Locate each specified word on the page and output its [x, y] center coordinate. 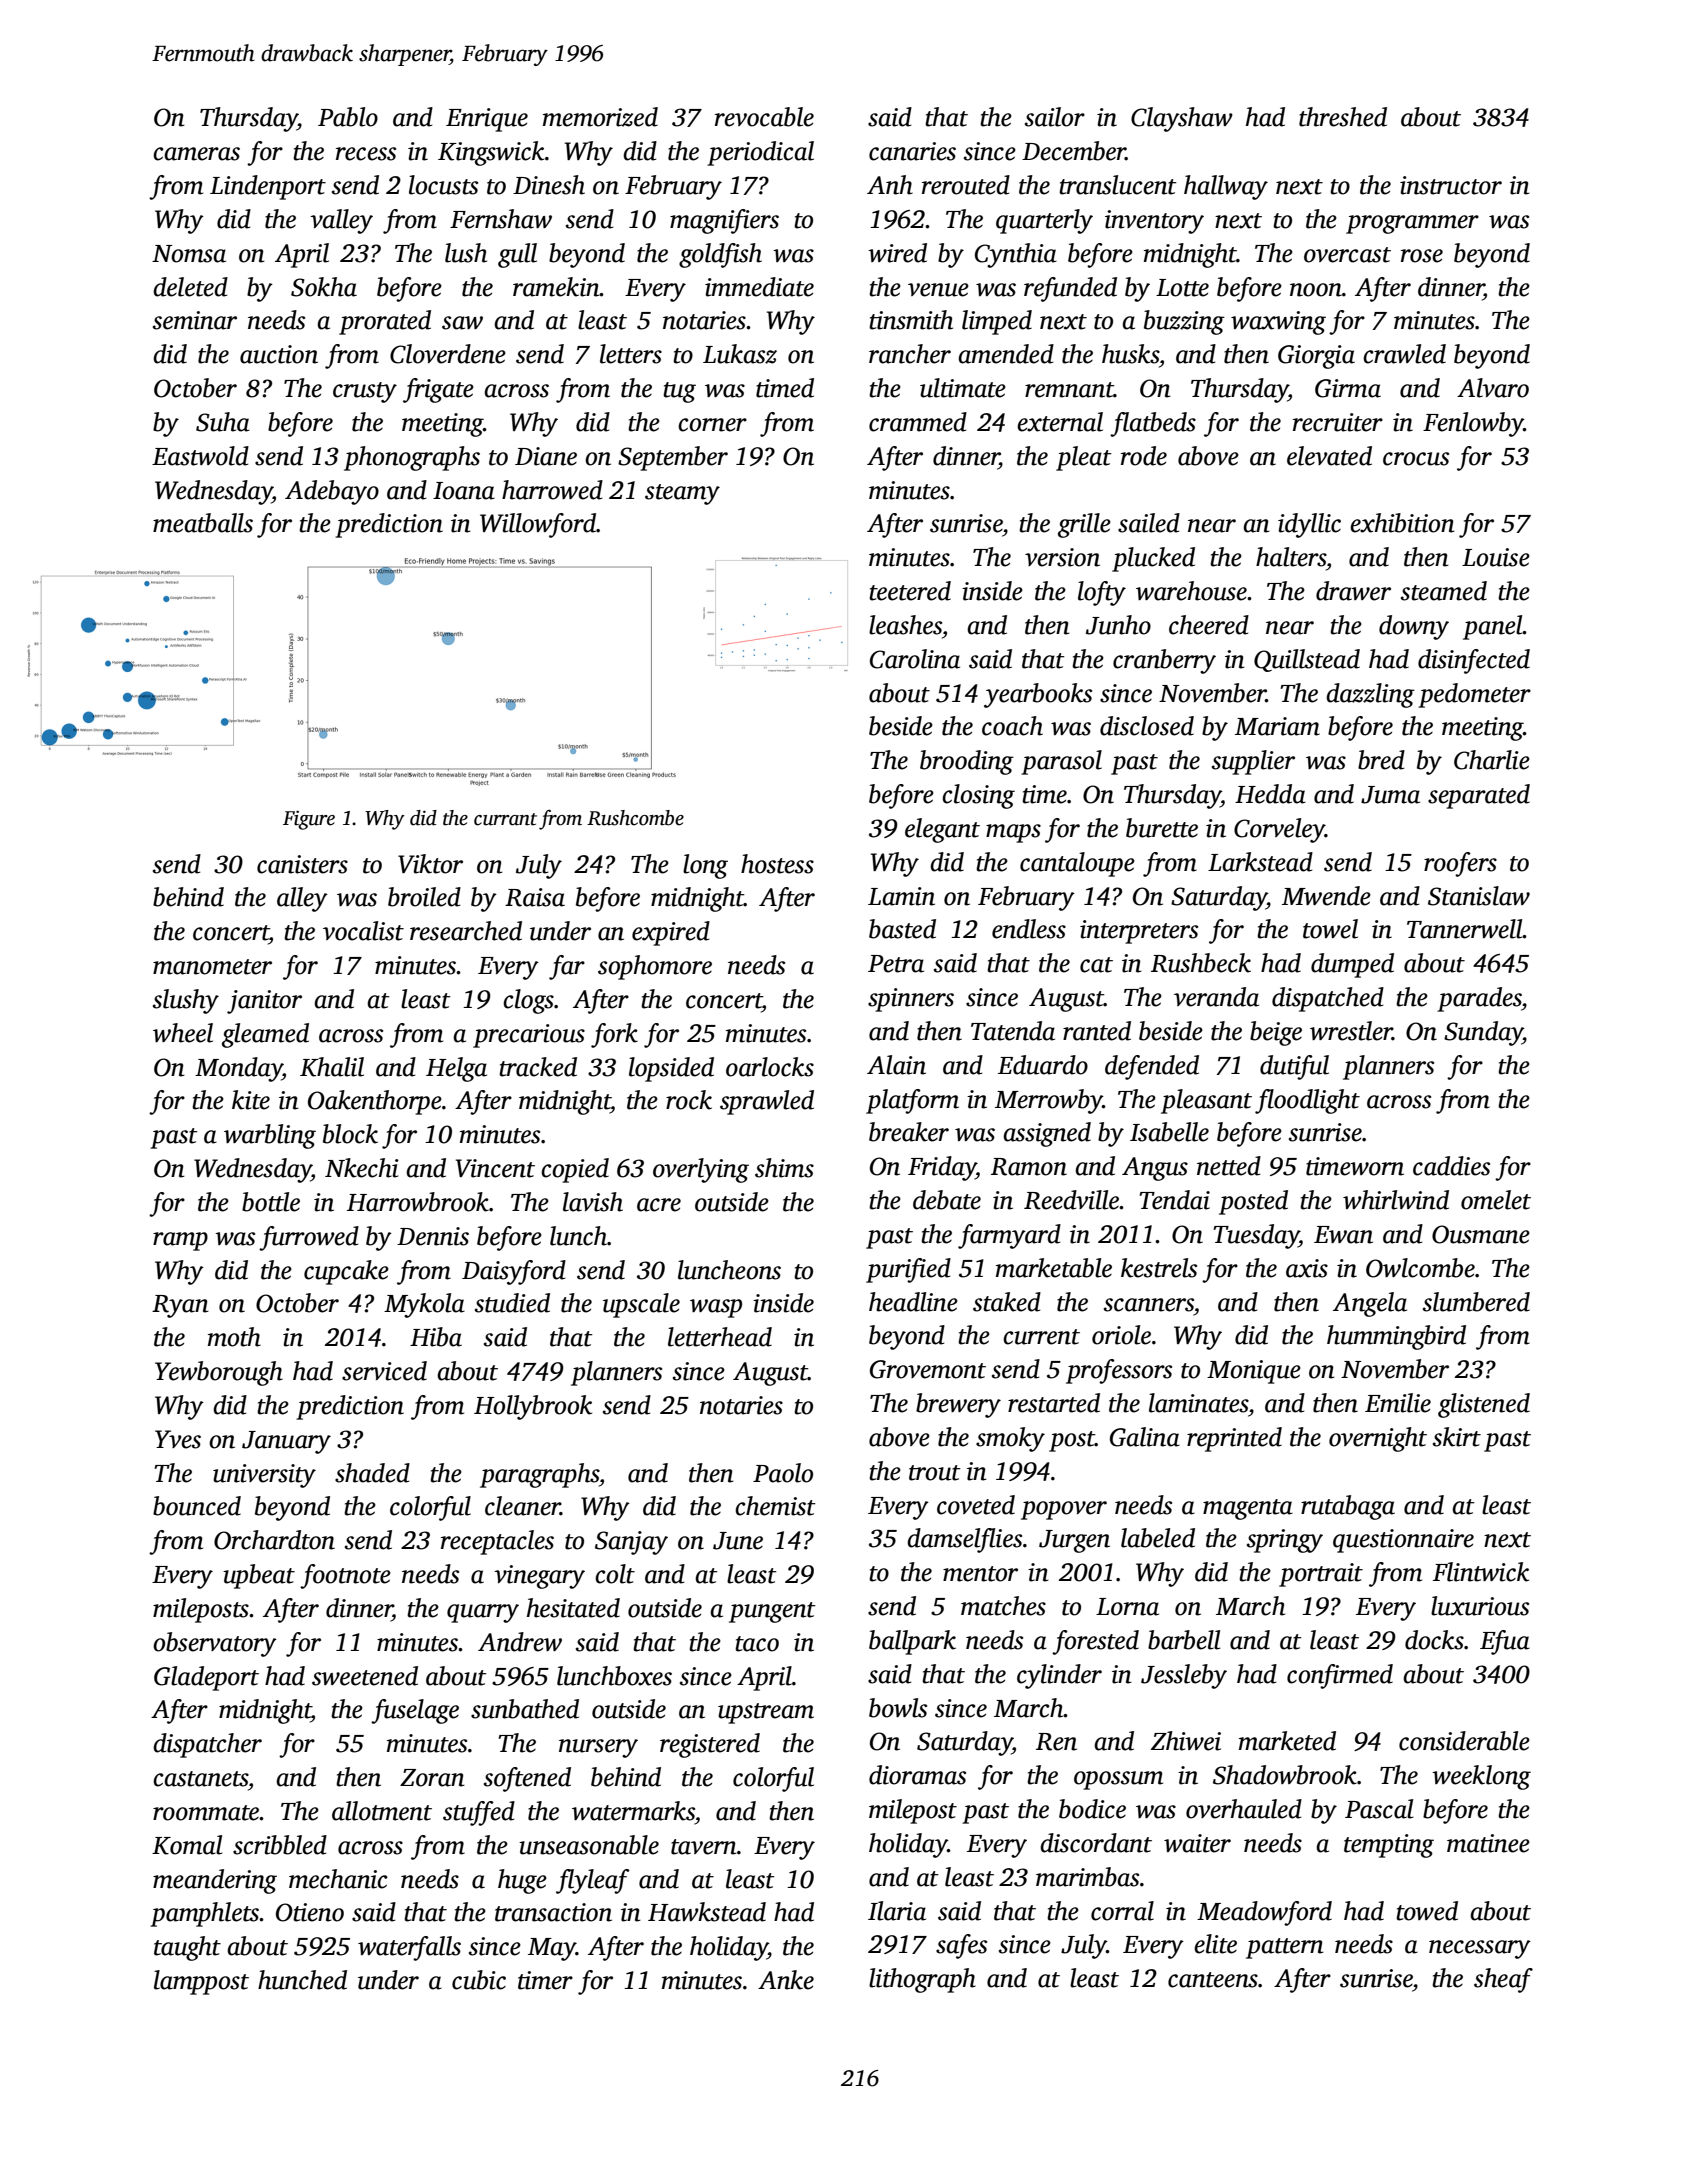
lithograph [922, 1980]
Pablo [348, 117]
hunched [302, 1980]
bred [1381, 760]
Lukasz [740, 354]
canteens [1213, 1980]
